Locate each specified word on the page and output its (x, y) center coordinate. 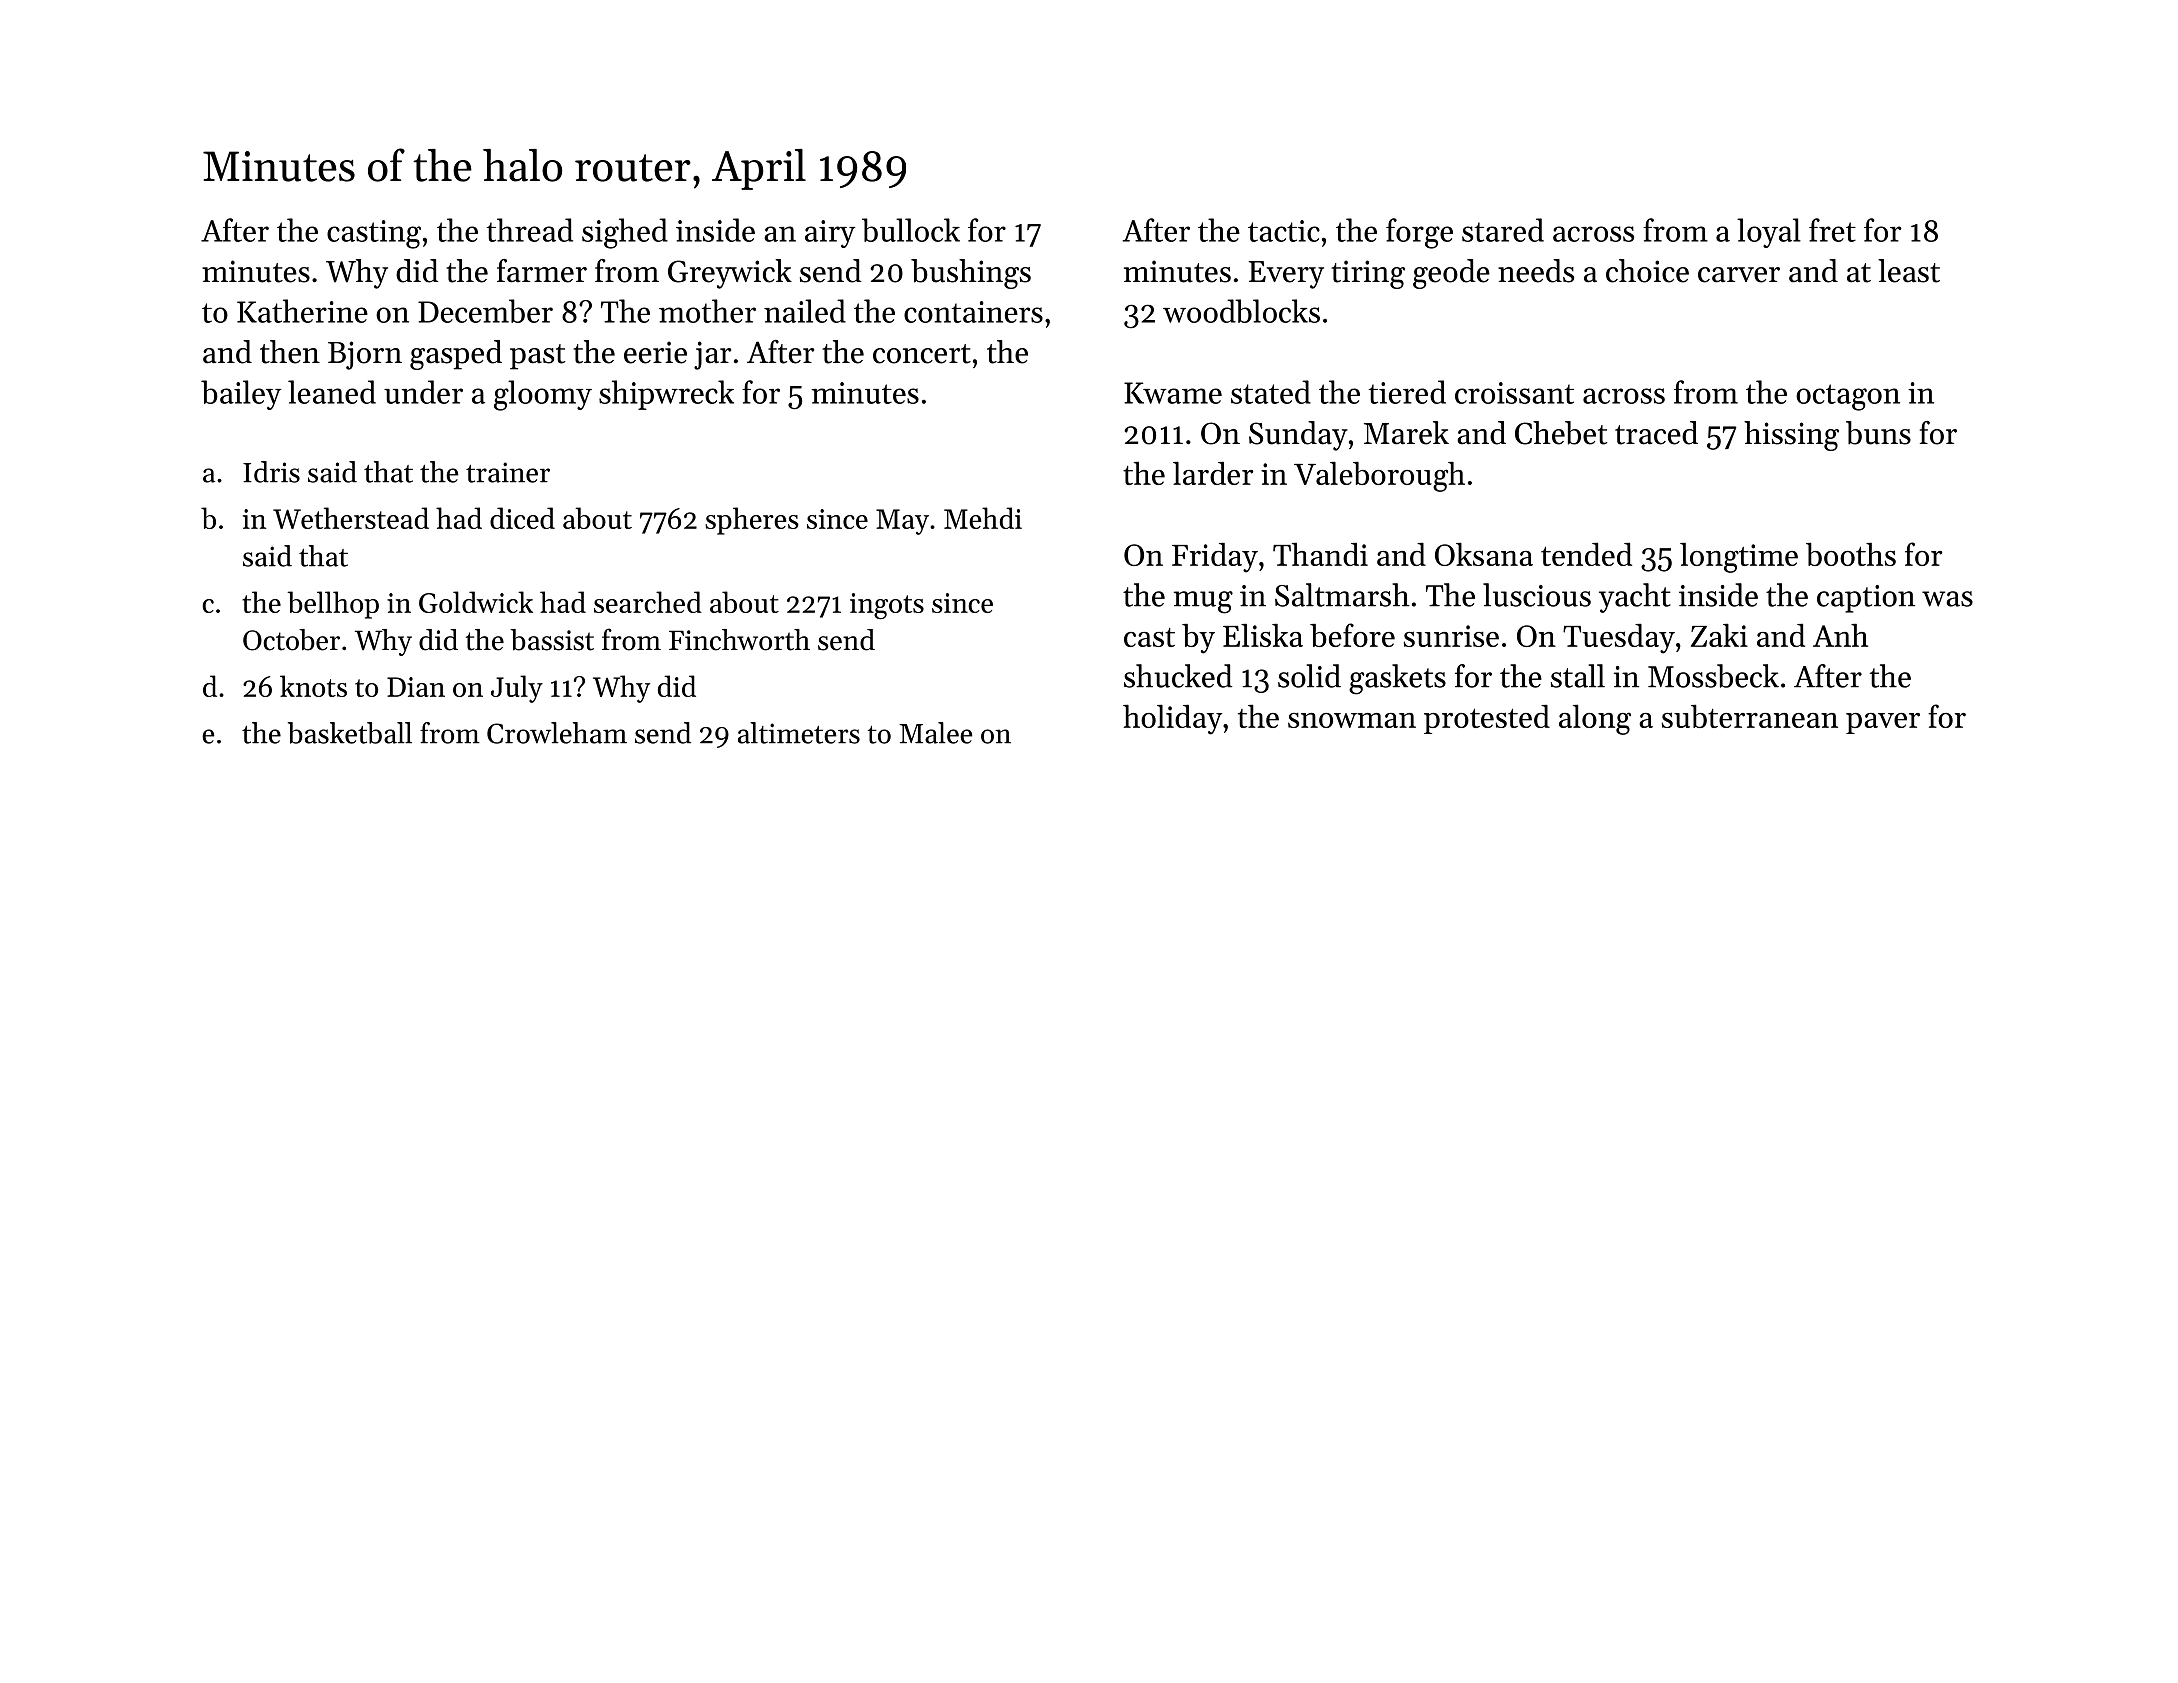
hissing (1791, 436)
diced (522, 518)
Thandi (1320, 554)
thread (530, 230)
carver (1739, 275)
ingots (887, 606)
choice (1647, 271)
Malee (935, 733)
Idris (271, 472)
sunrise (1451, 636)
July (517, 689)
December (485, 311)
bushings (971, 274)
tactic (1284, 231)
